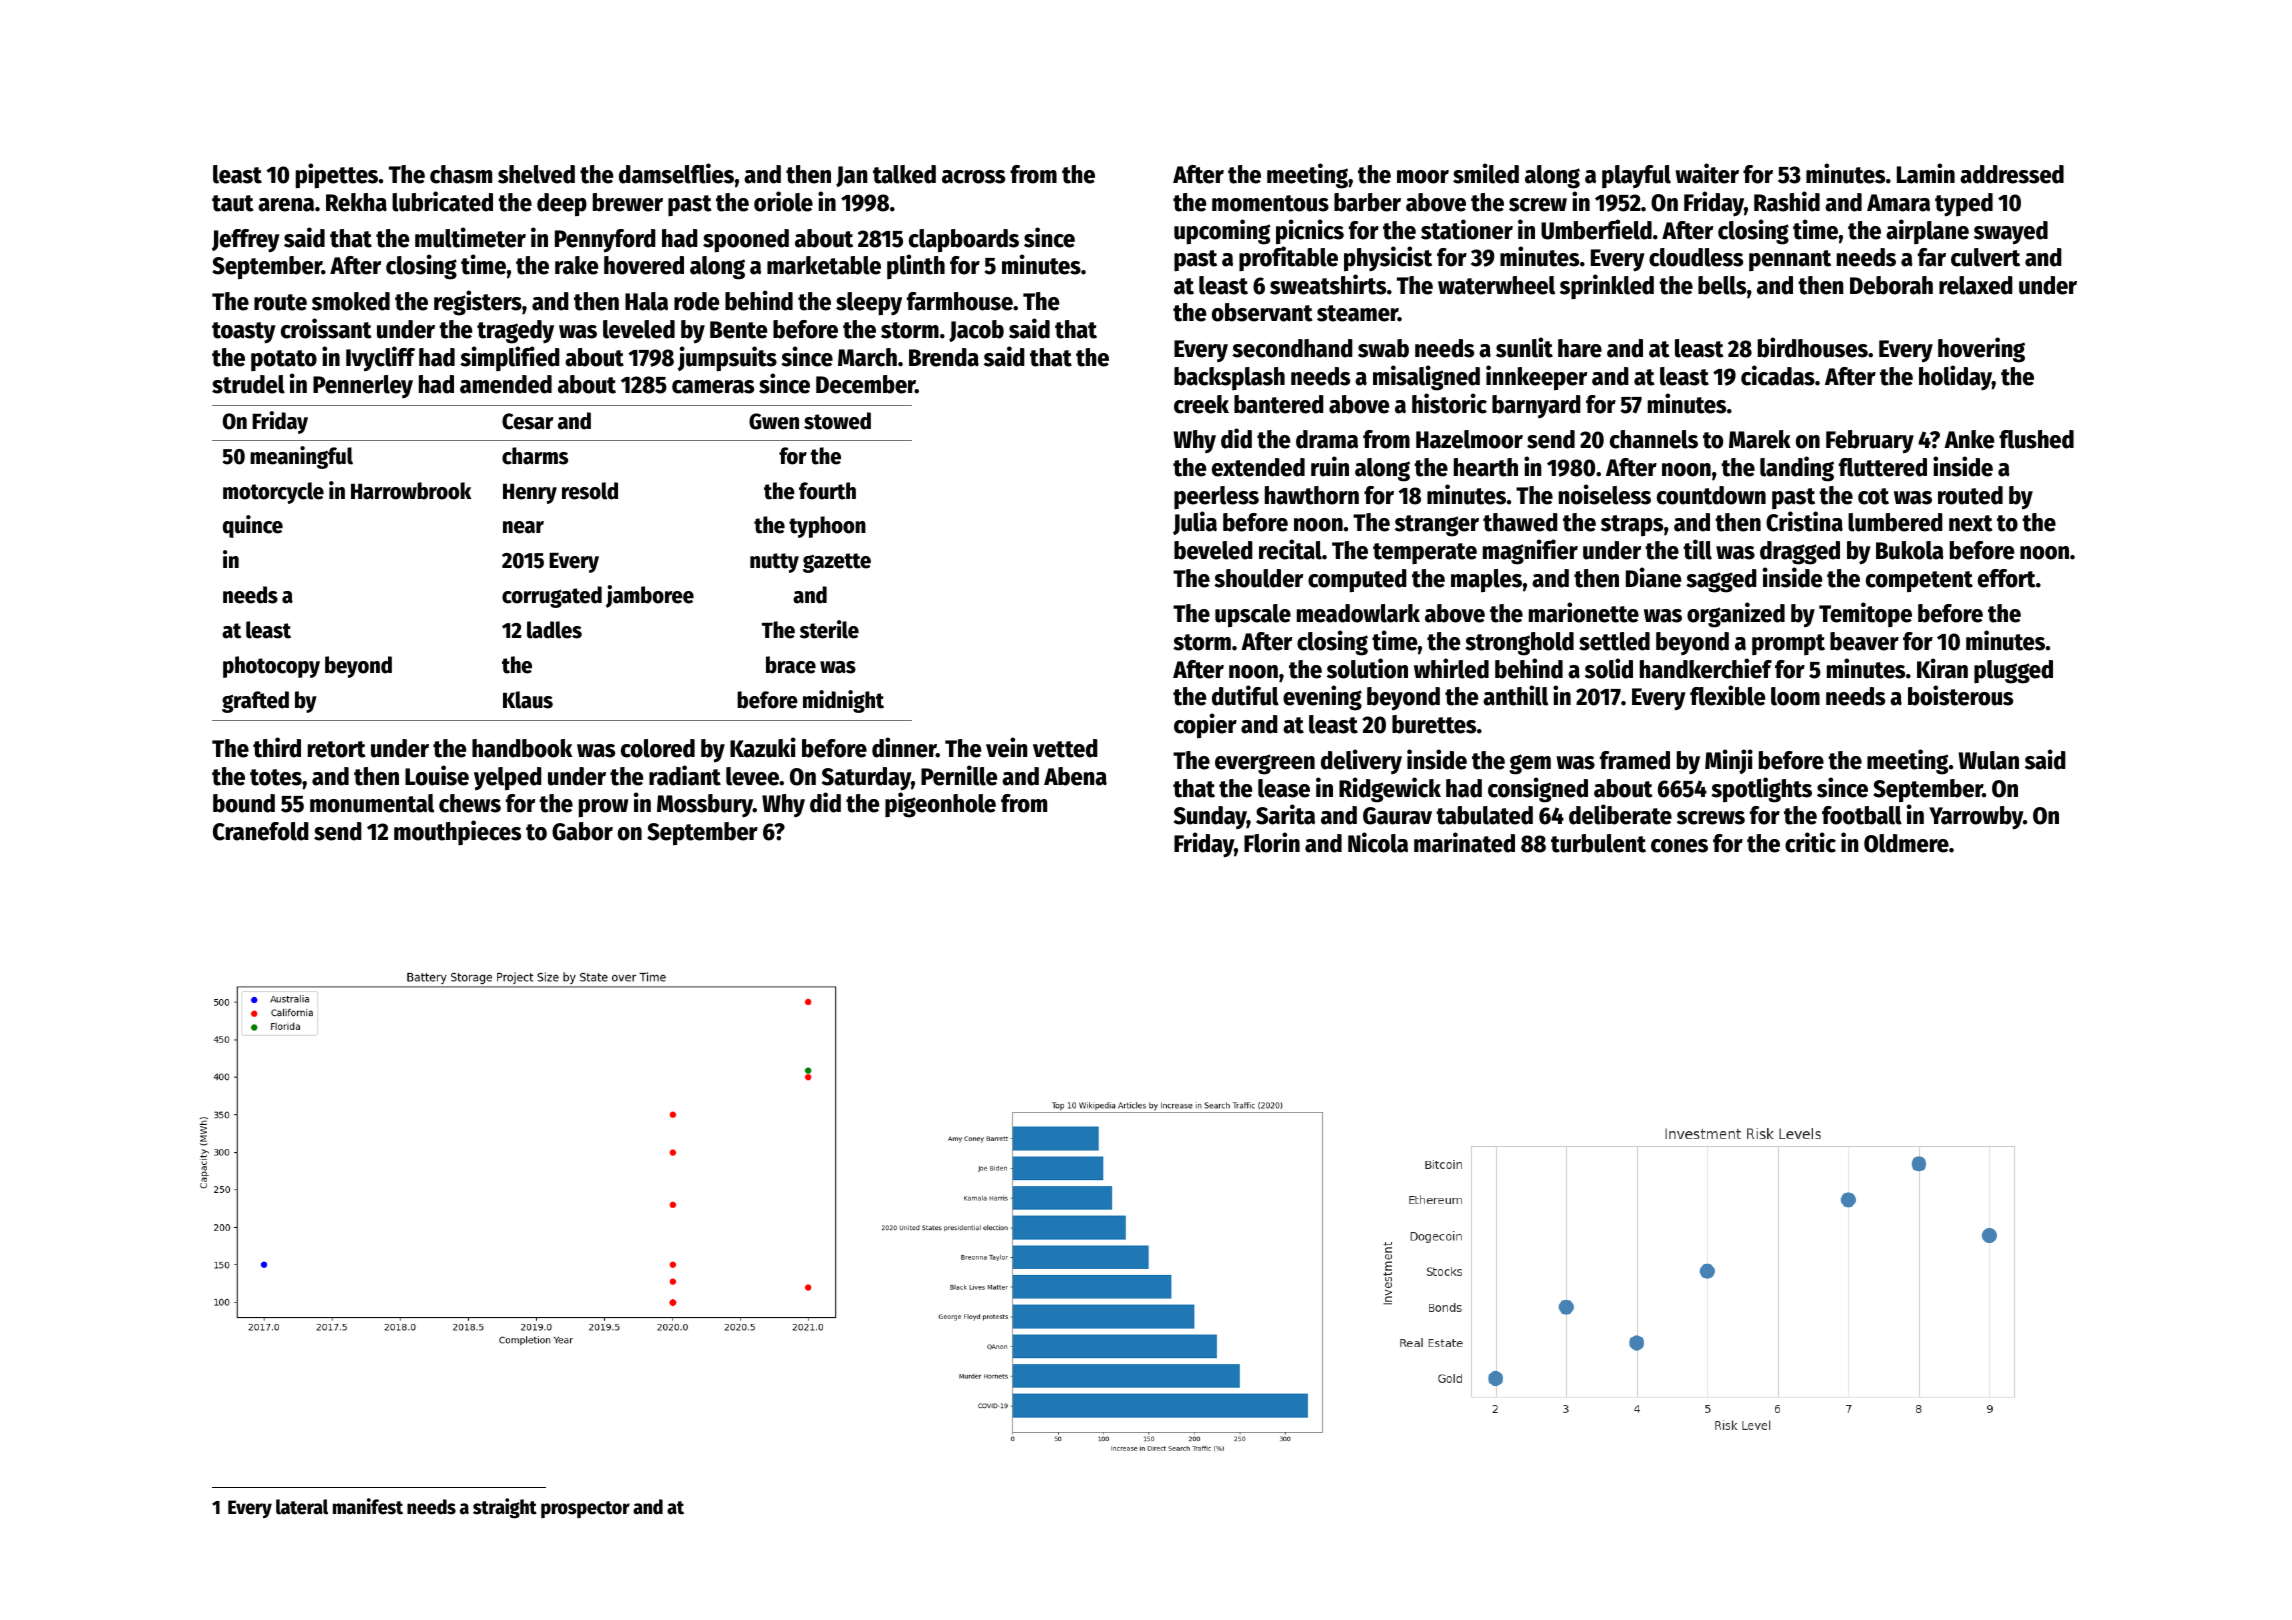  I want to click on channels, so click(1654, 439).
